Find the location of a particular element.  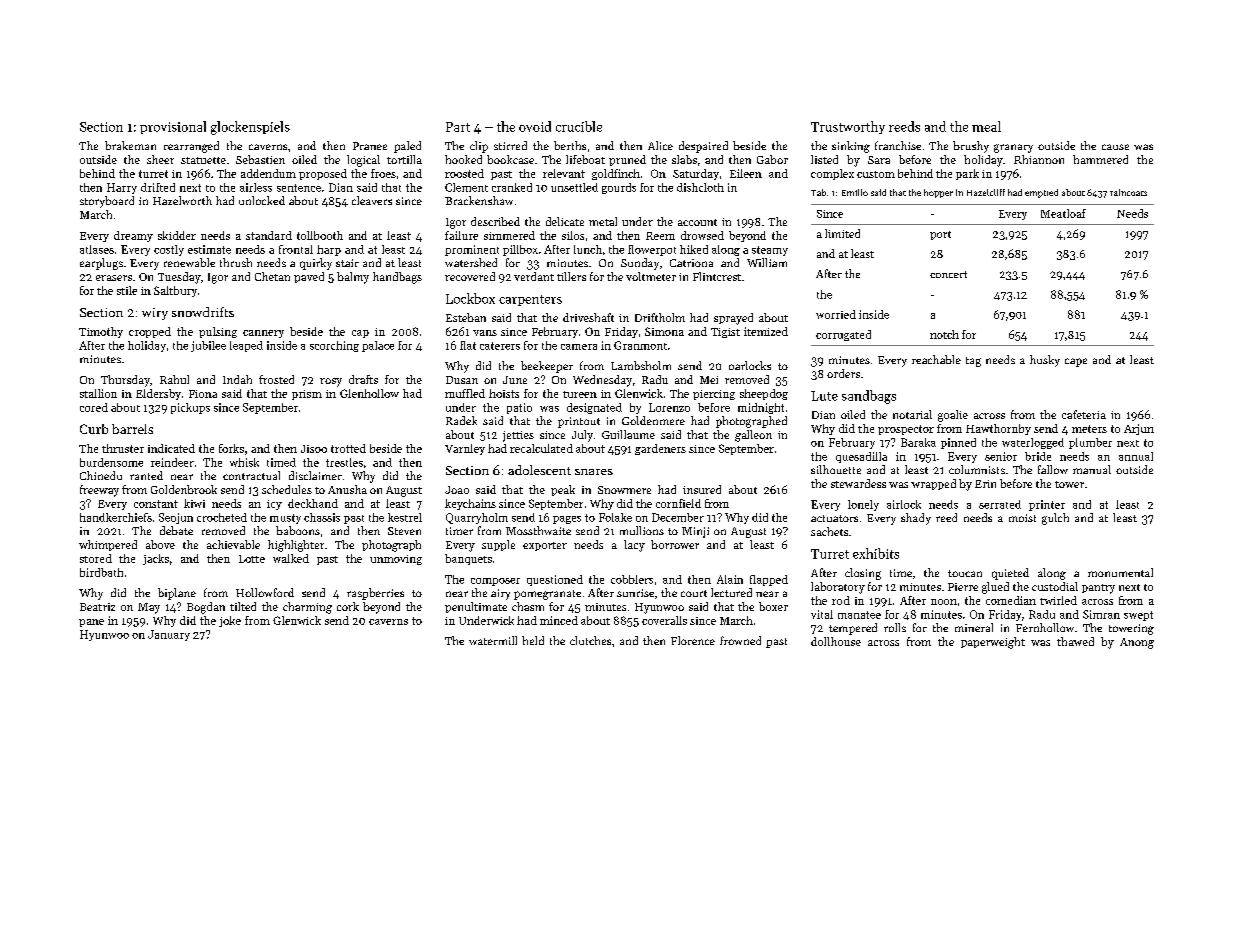

vital is located at coordinates (822, 614).
